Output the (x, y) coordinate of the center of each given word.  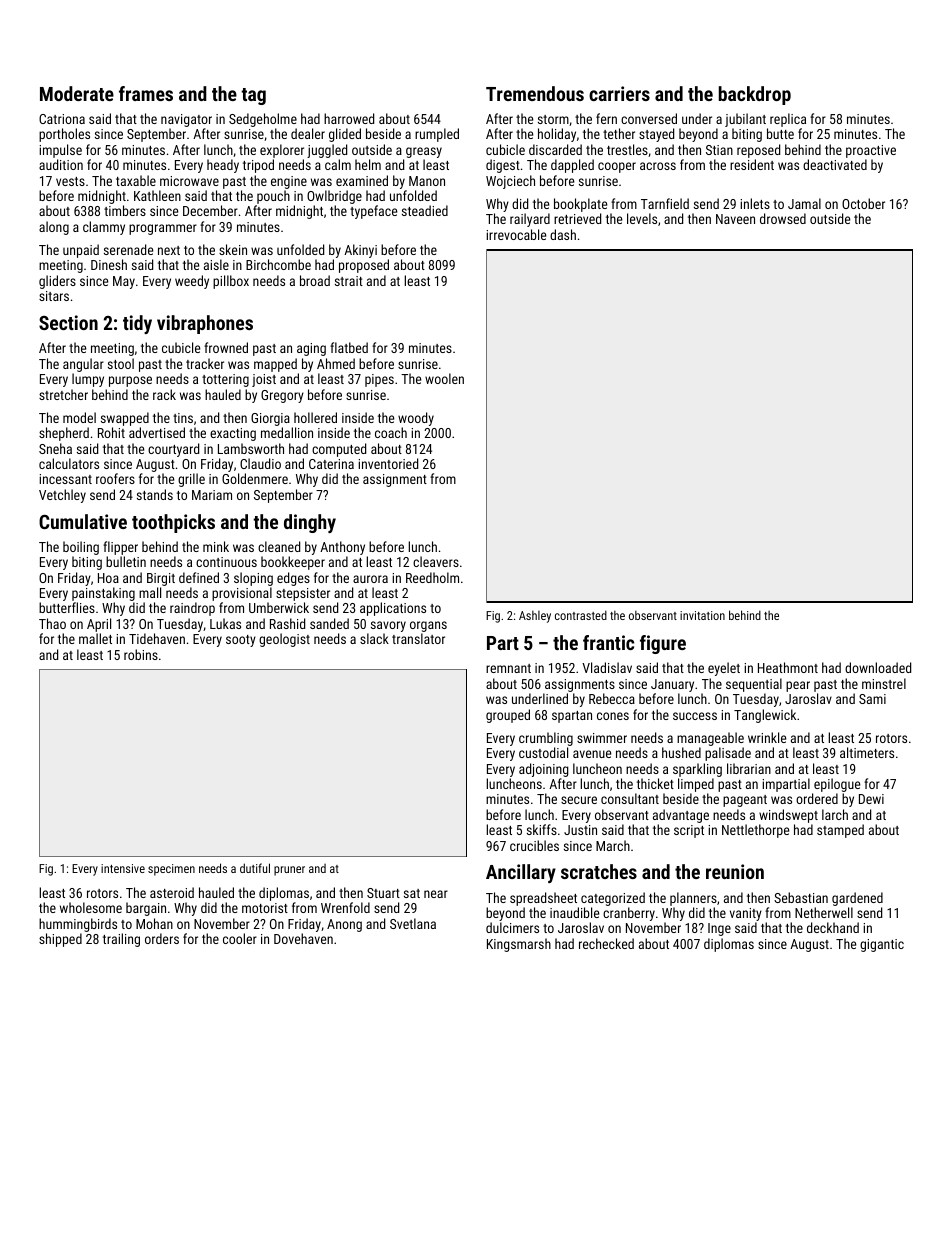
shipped (60, 940)
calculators (69, 463)
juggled (327, 151)
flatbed (349, 347)
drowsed (783, 218)
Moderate (77, 93)
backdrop (755, 95)
